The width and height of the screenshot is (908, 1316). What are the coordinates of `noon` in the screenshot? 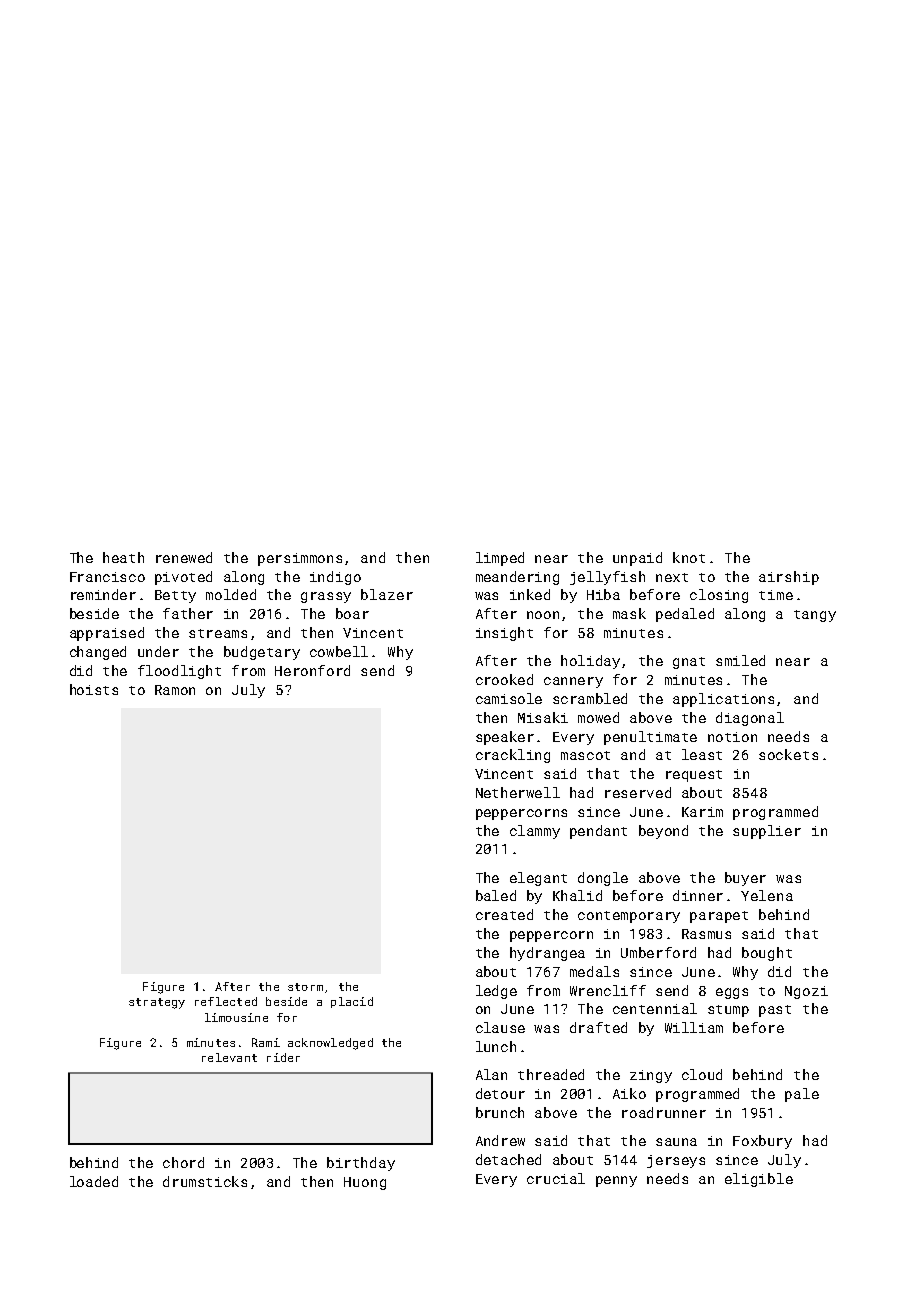 It's located at (543, 615).
